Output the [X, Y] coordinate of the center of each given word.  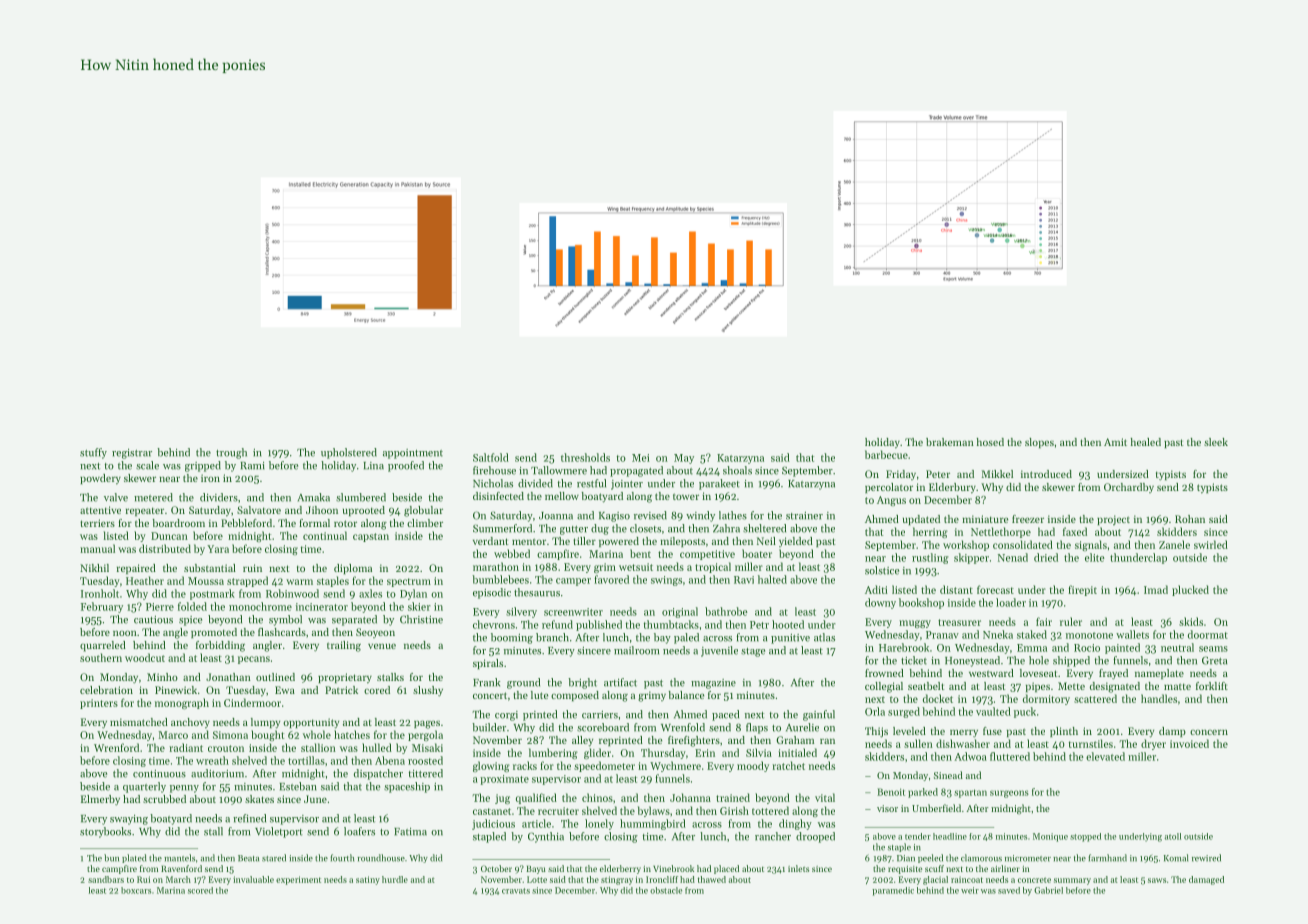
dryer [1153, 744]
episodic [492, 593]
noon [125, 633]
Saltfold [491, 457]
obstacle [666, 890]
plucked [1190, 590]
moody [753, 766]
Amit [1115, 442]
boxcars [136, 890]
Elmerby [100, 800]
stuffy [93, 453]
